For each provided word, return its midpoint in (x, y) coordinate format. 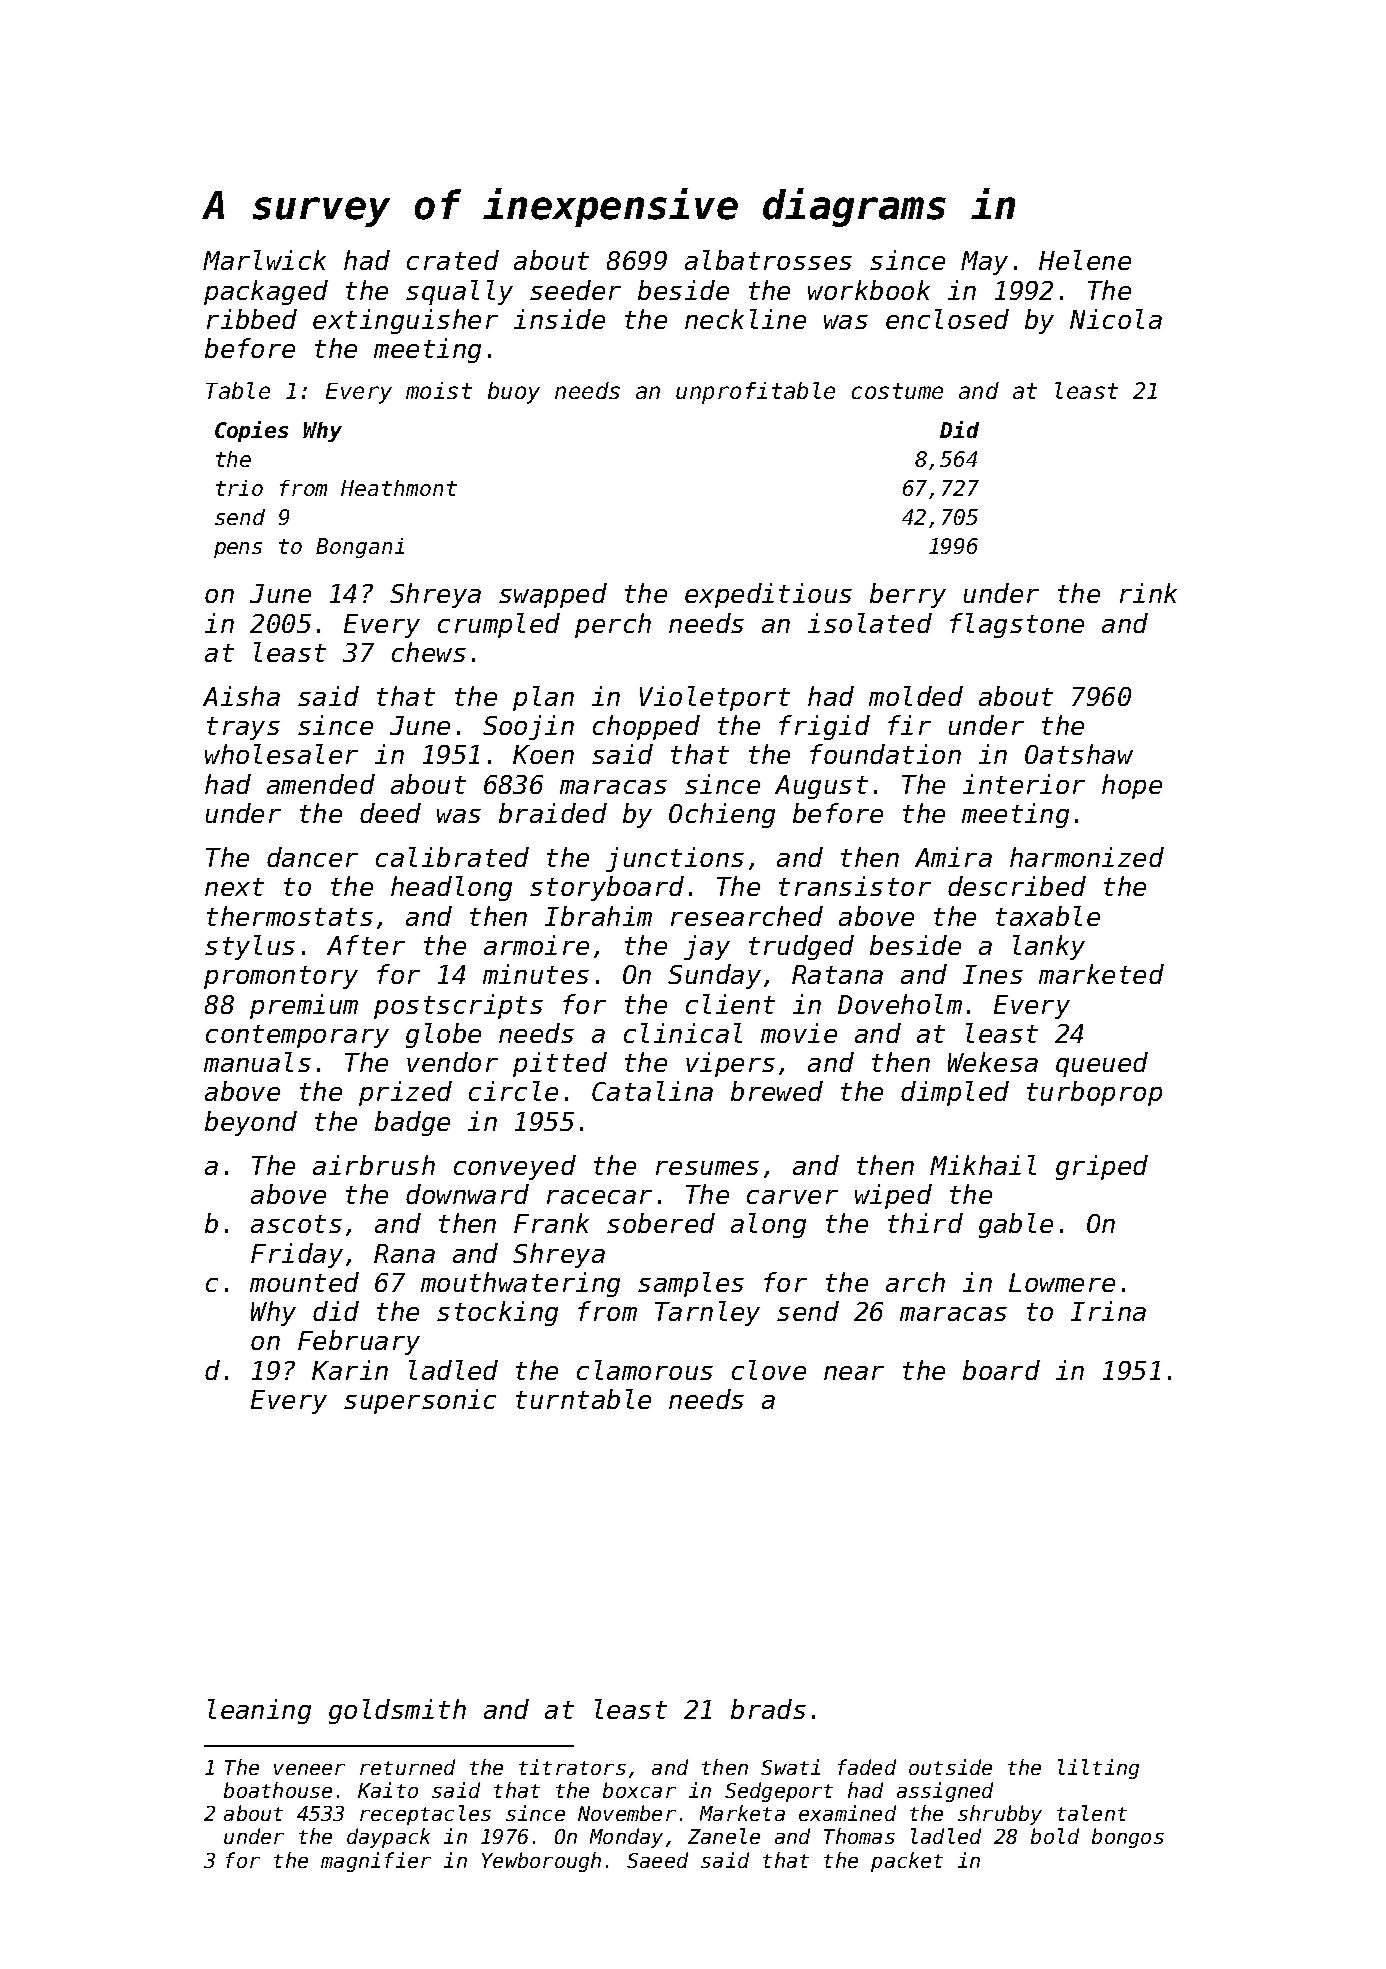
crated (453, 260)
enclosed (947, 319)
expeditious (768, 595)
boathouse (278, 1790)
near (854, 1373)
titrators (572, 1767)
